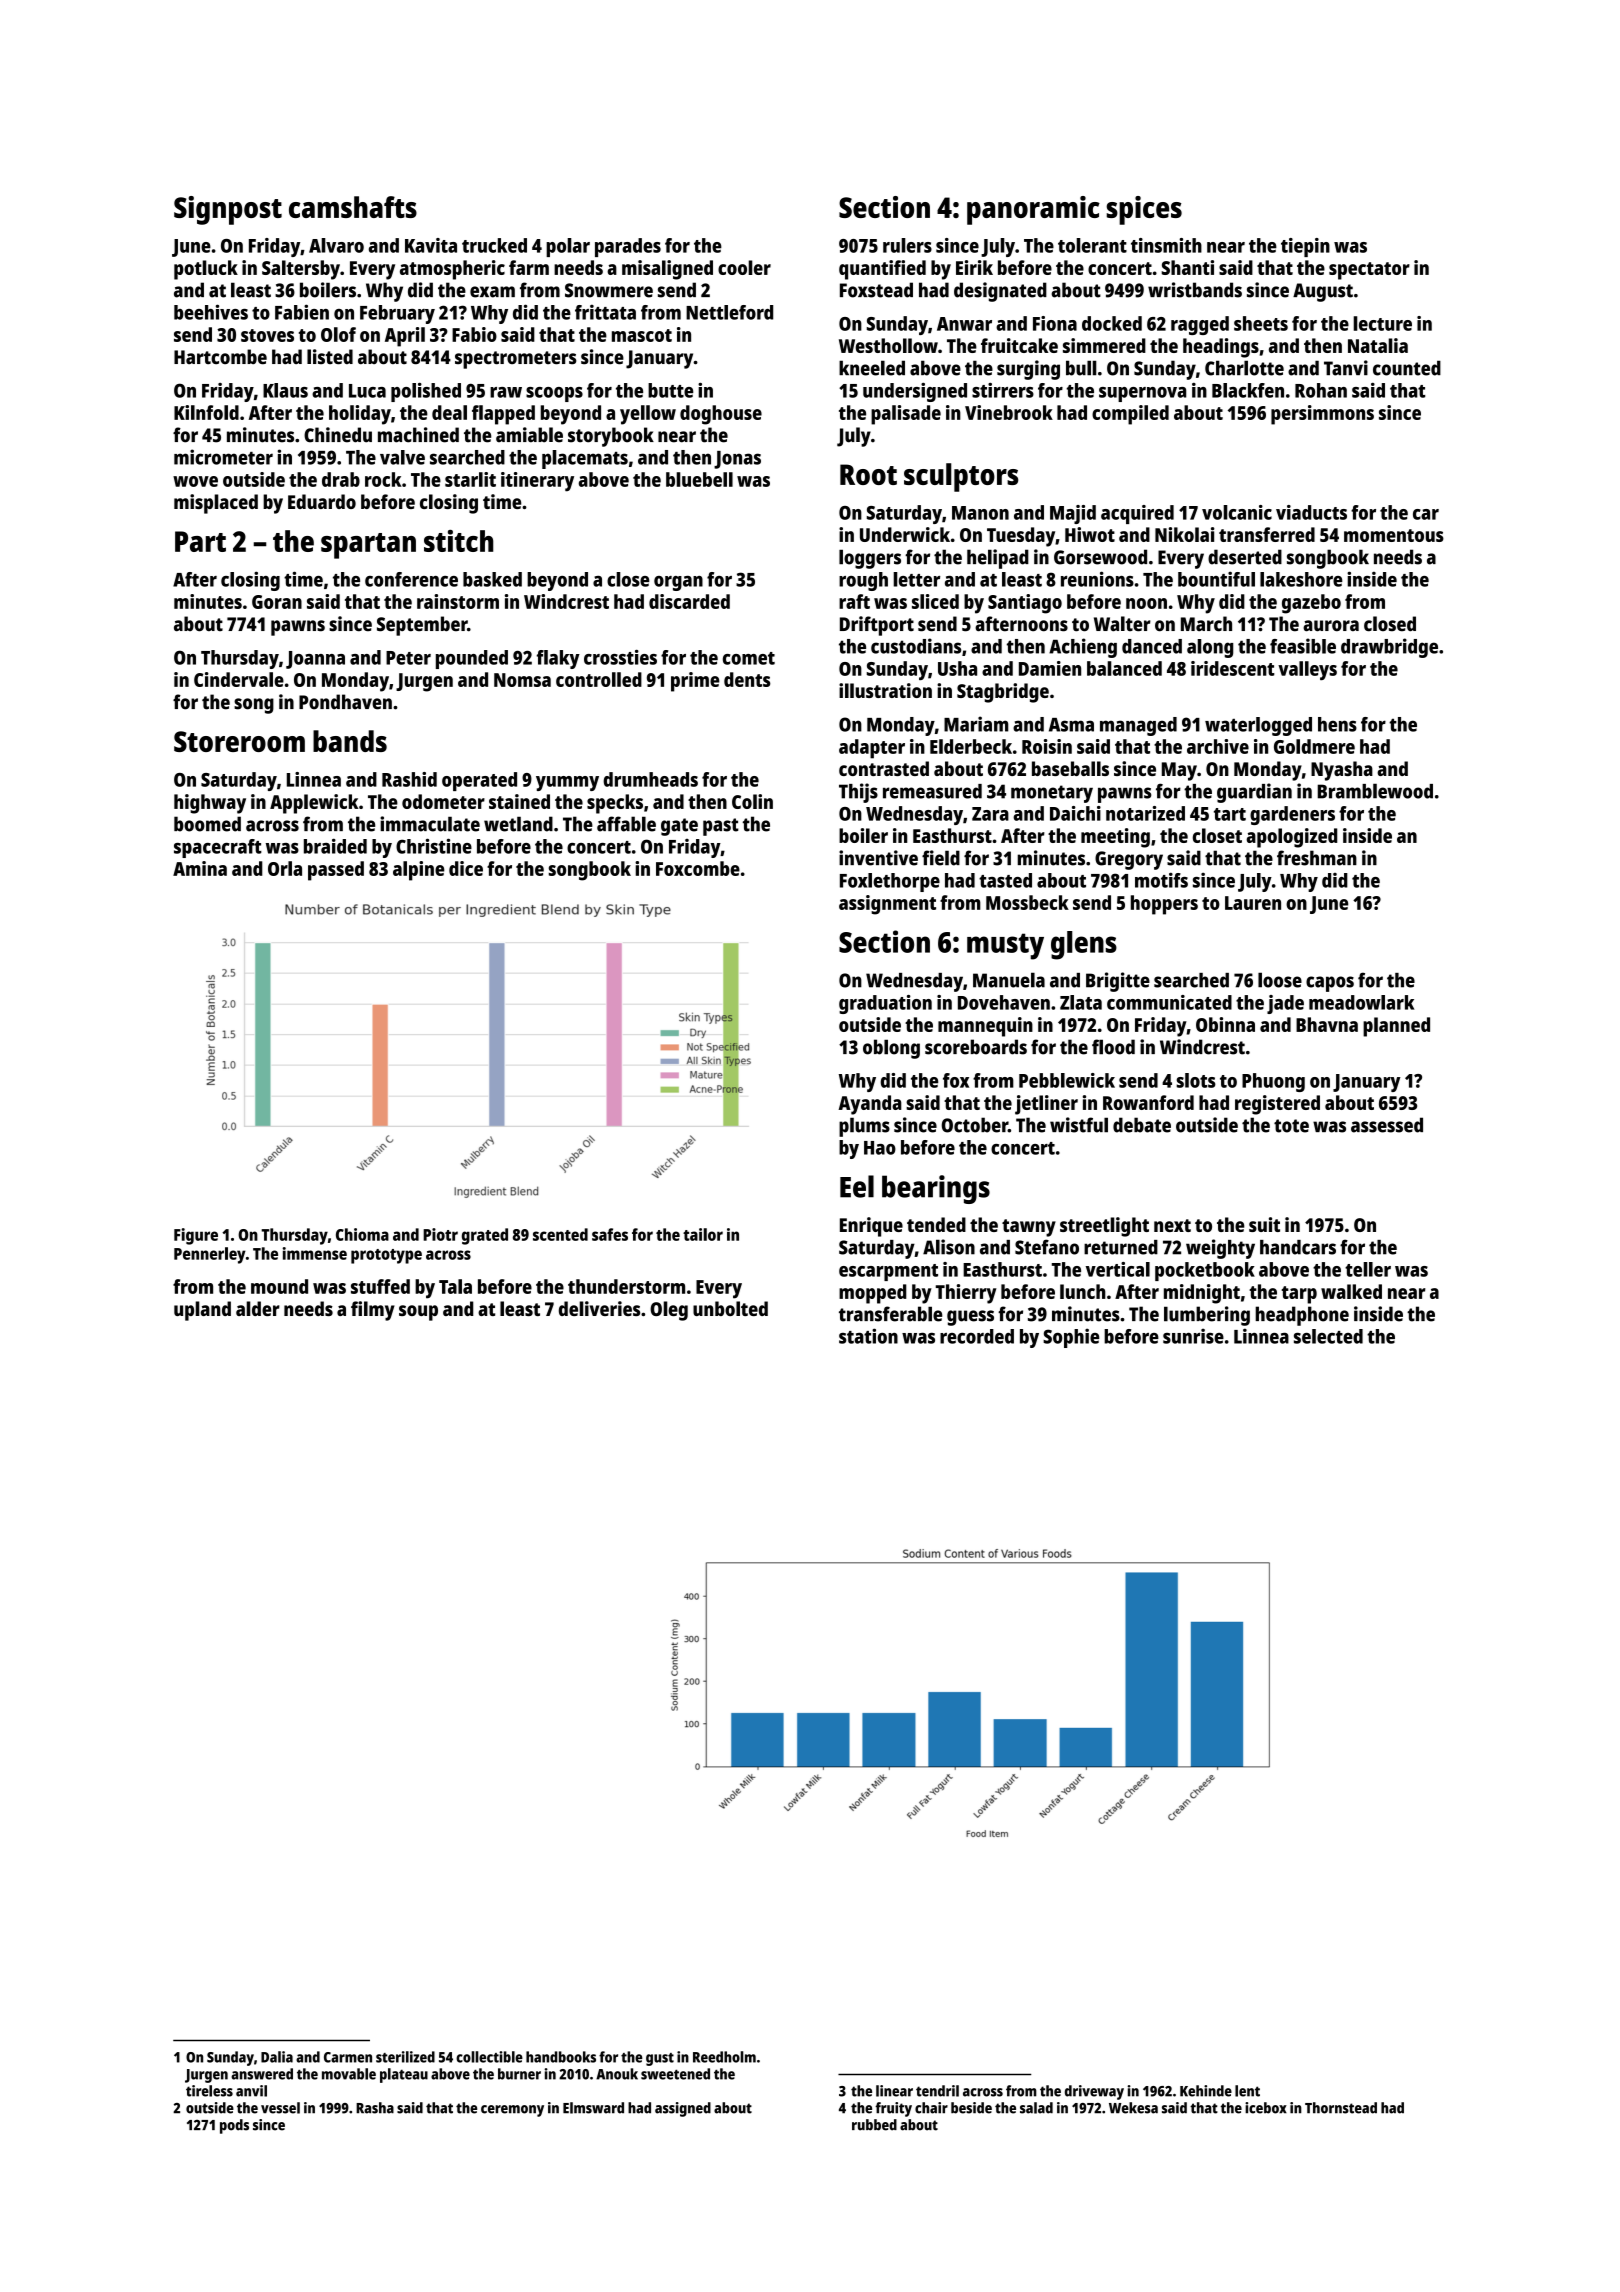 This screenshot has width=1620, height=2292. I want to click on Piotr, so click(440, 1234).
